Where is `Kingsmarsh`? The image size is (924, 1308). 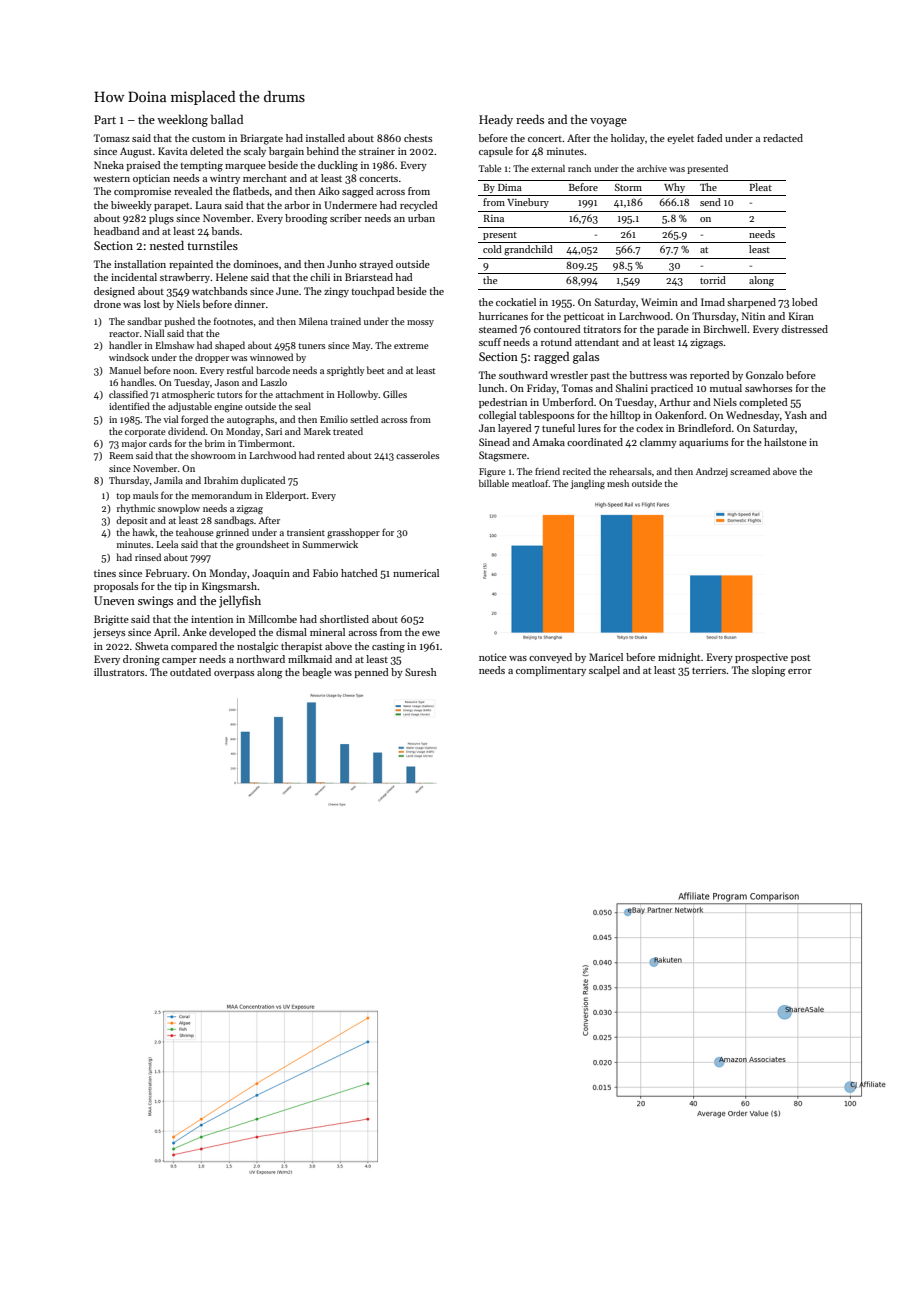
Kingsmarsh is located at coordinates (229, 587).
